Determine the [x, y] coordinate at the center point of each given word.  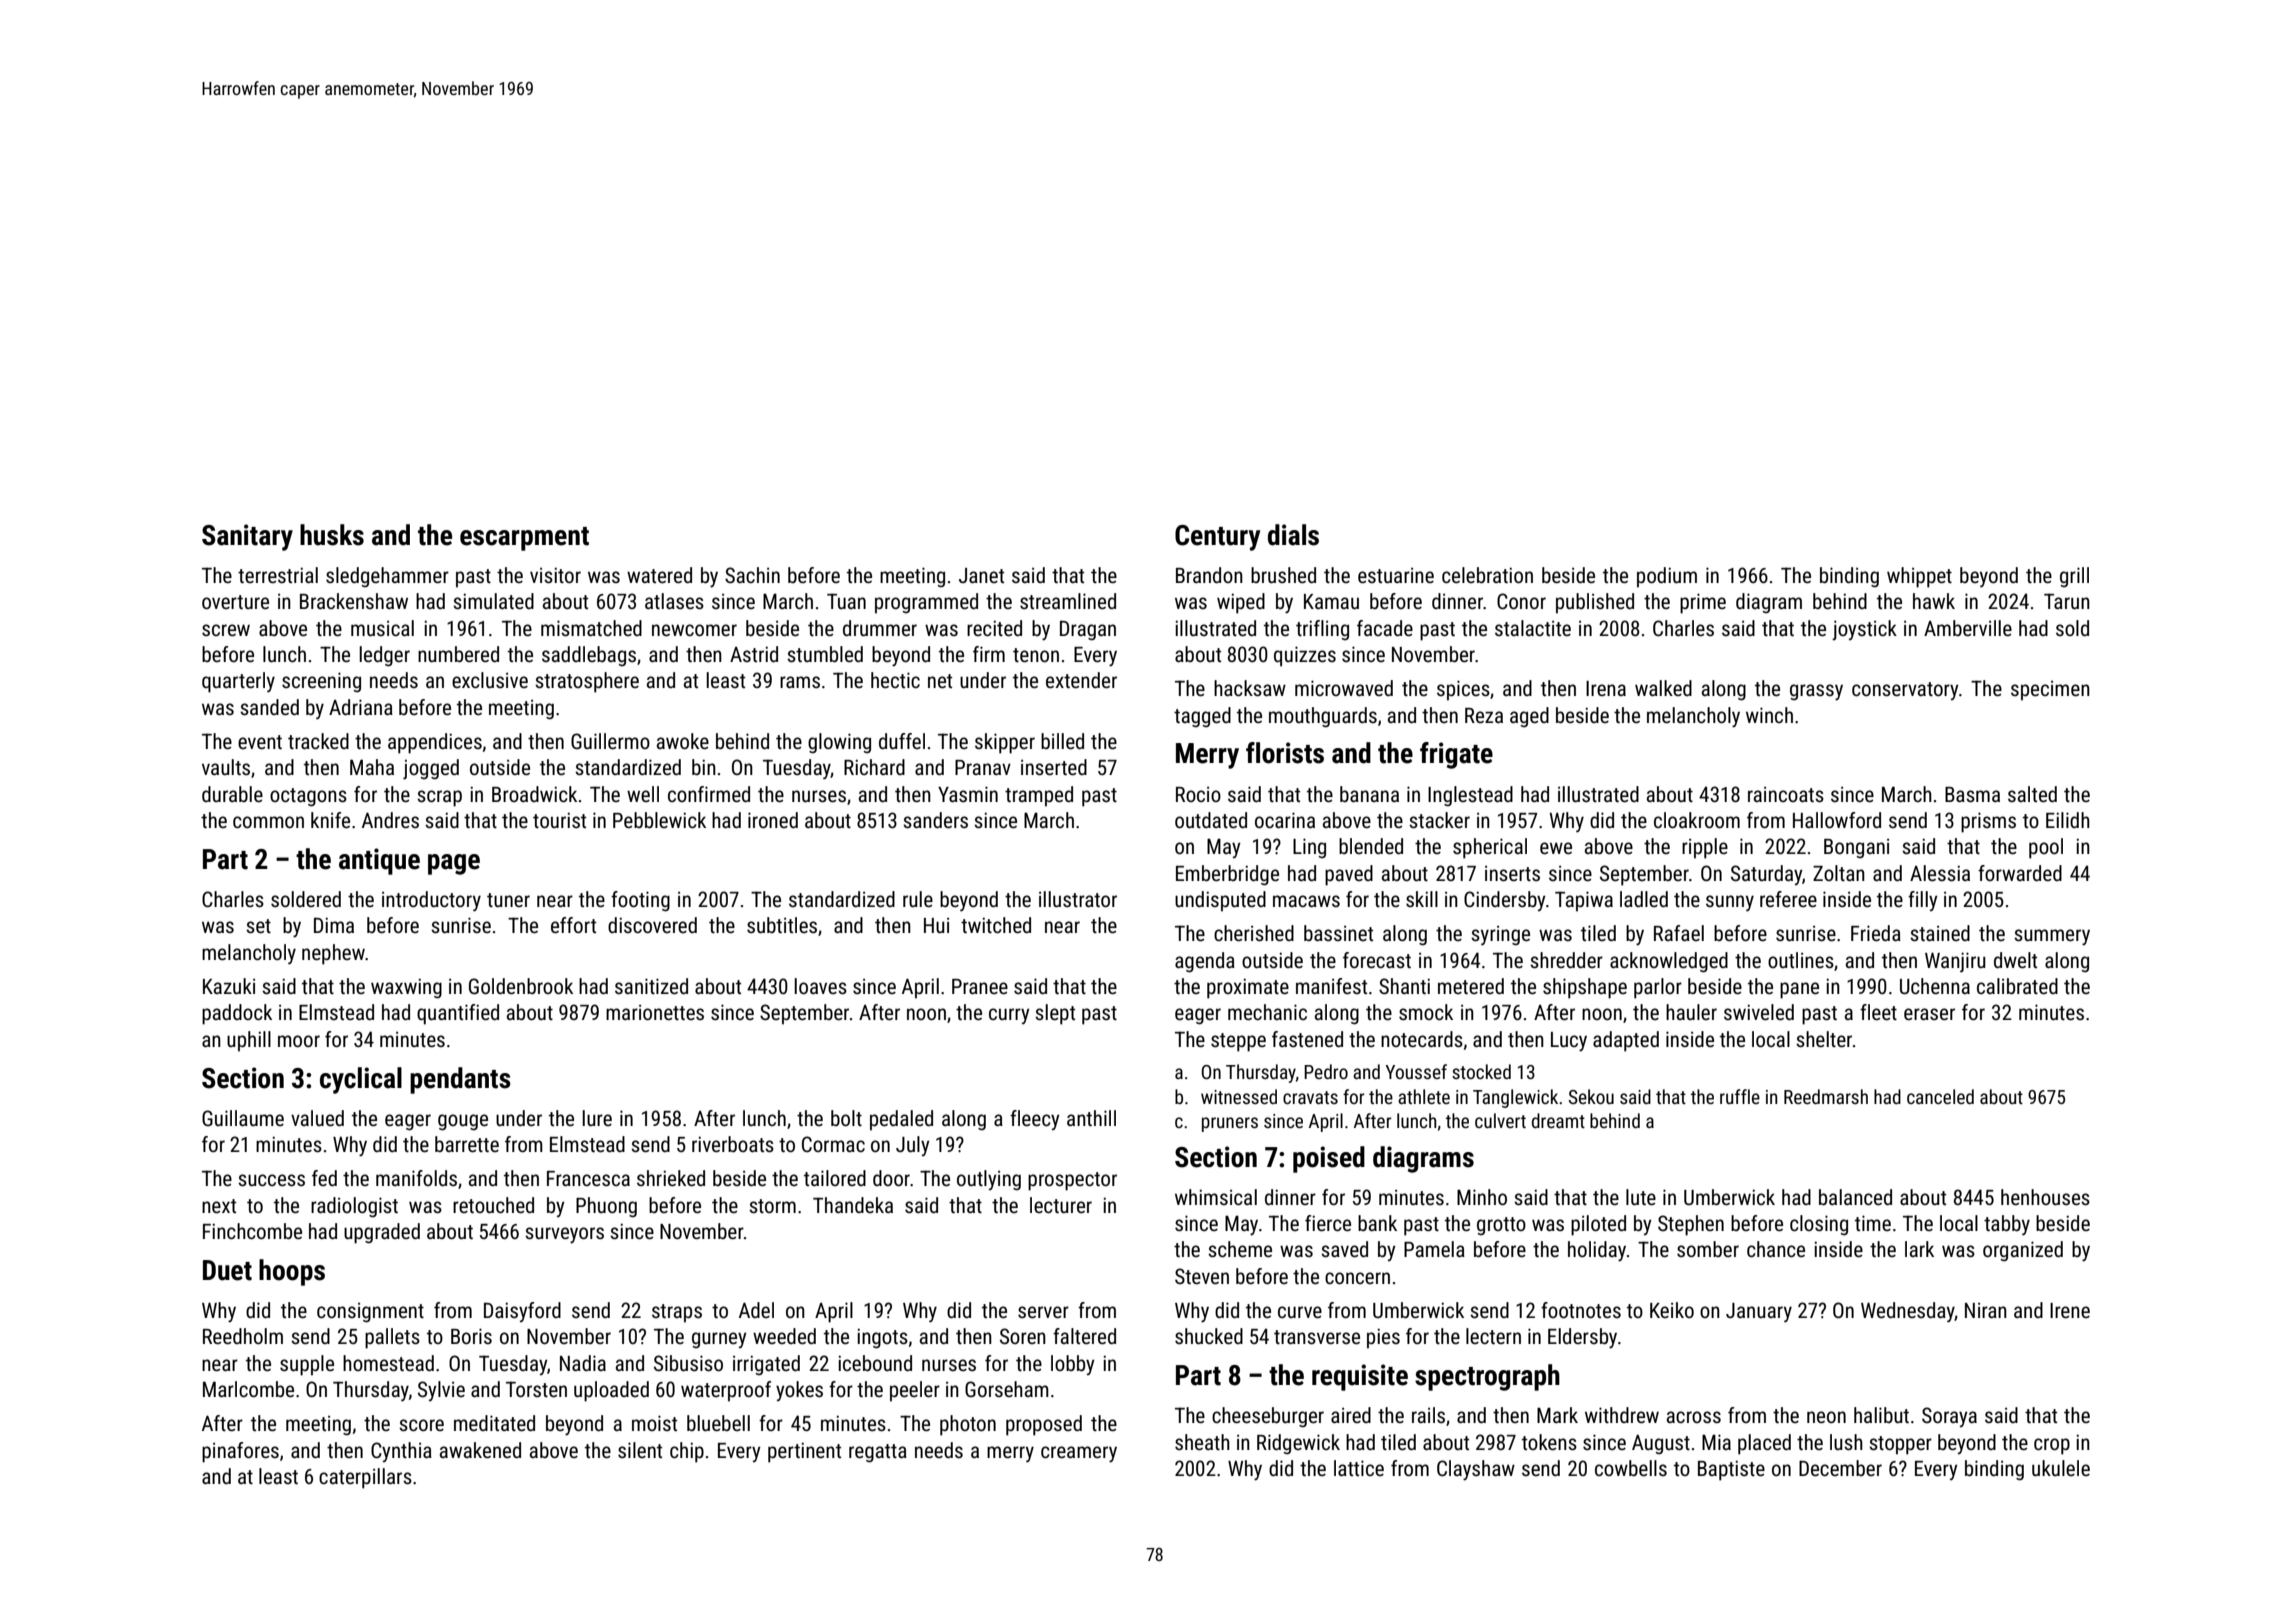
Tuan [846, 601]
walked [1663, 688]
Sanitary [247, 537]
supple [307, 1365]
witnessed [1239, 1096]
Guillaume [243, 1118]
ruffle [1740, 1096]
